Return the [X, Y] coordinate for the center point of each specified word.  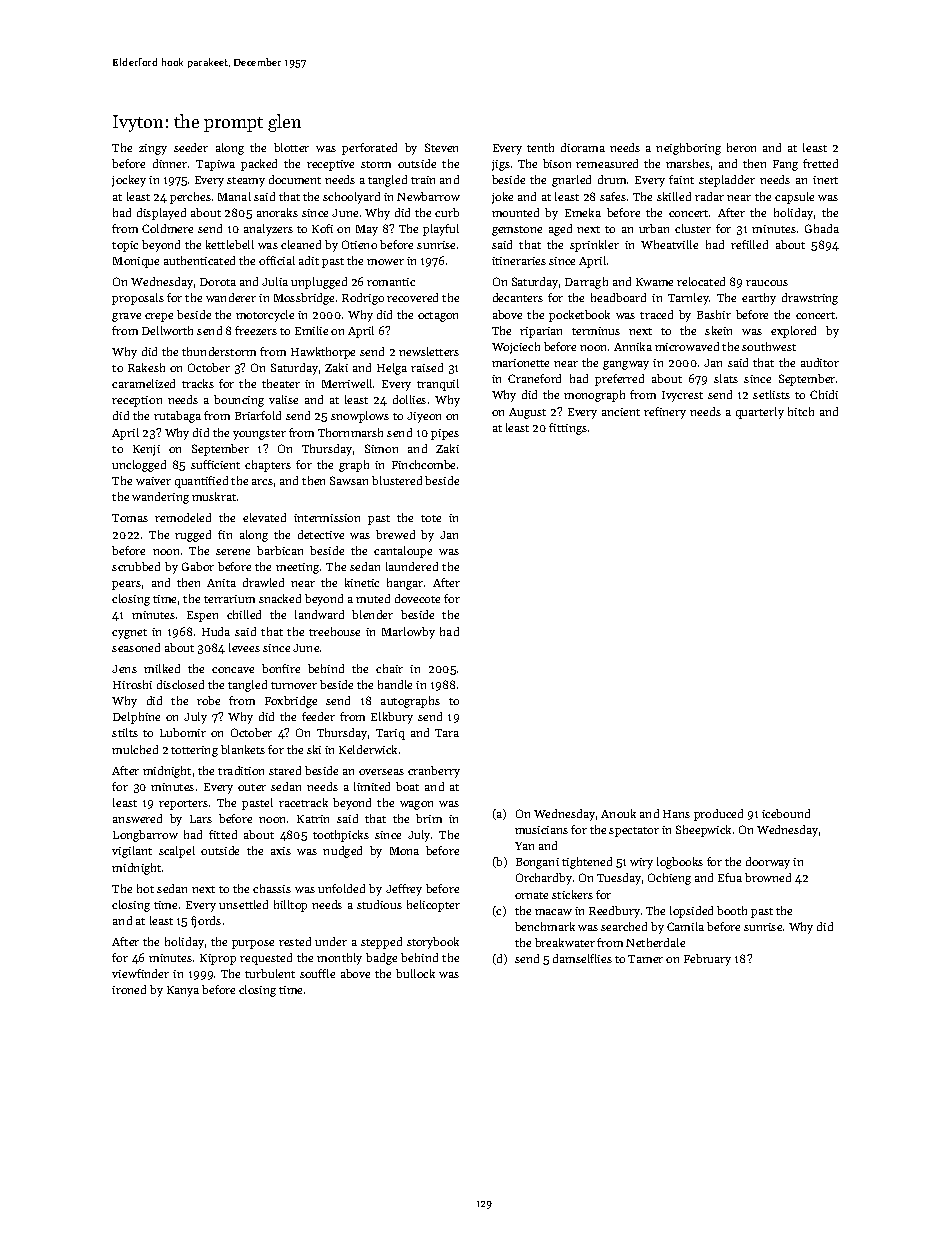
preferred [619, 380]
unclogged [139, 466]
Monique [136, 262]
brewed [395, 534]
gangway [626, 365]
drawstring [810, 299]
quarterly [760, 413]
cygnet [129, 634]
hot [145, 888]
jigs [501, 165]
